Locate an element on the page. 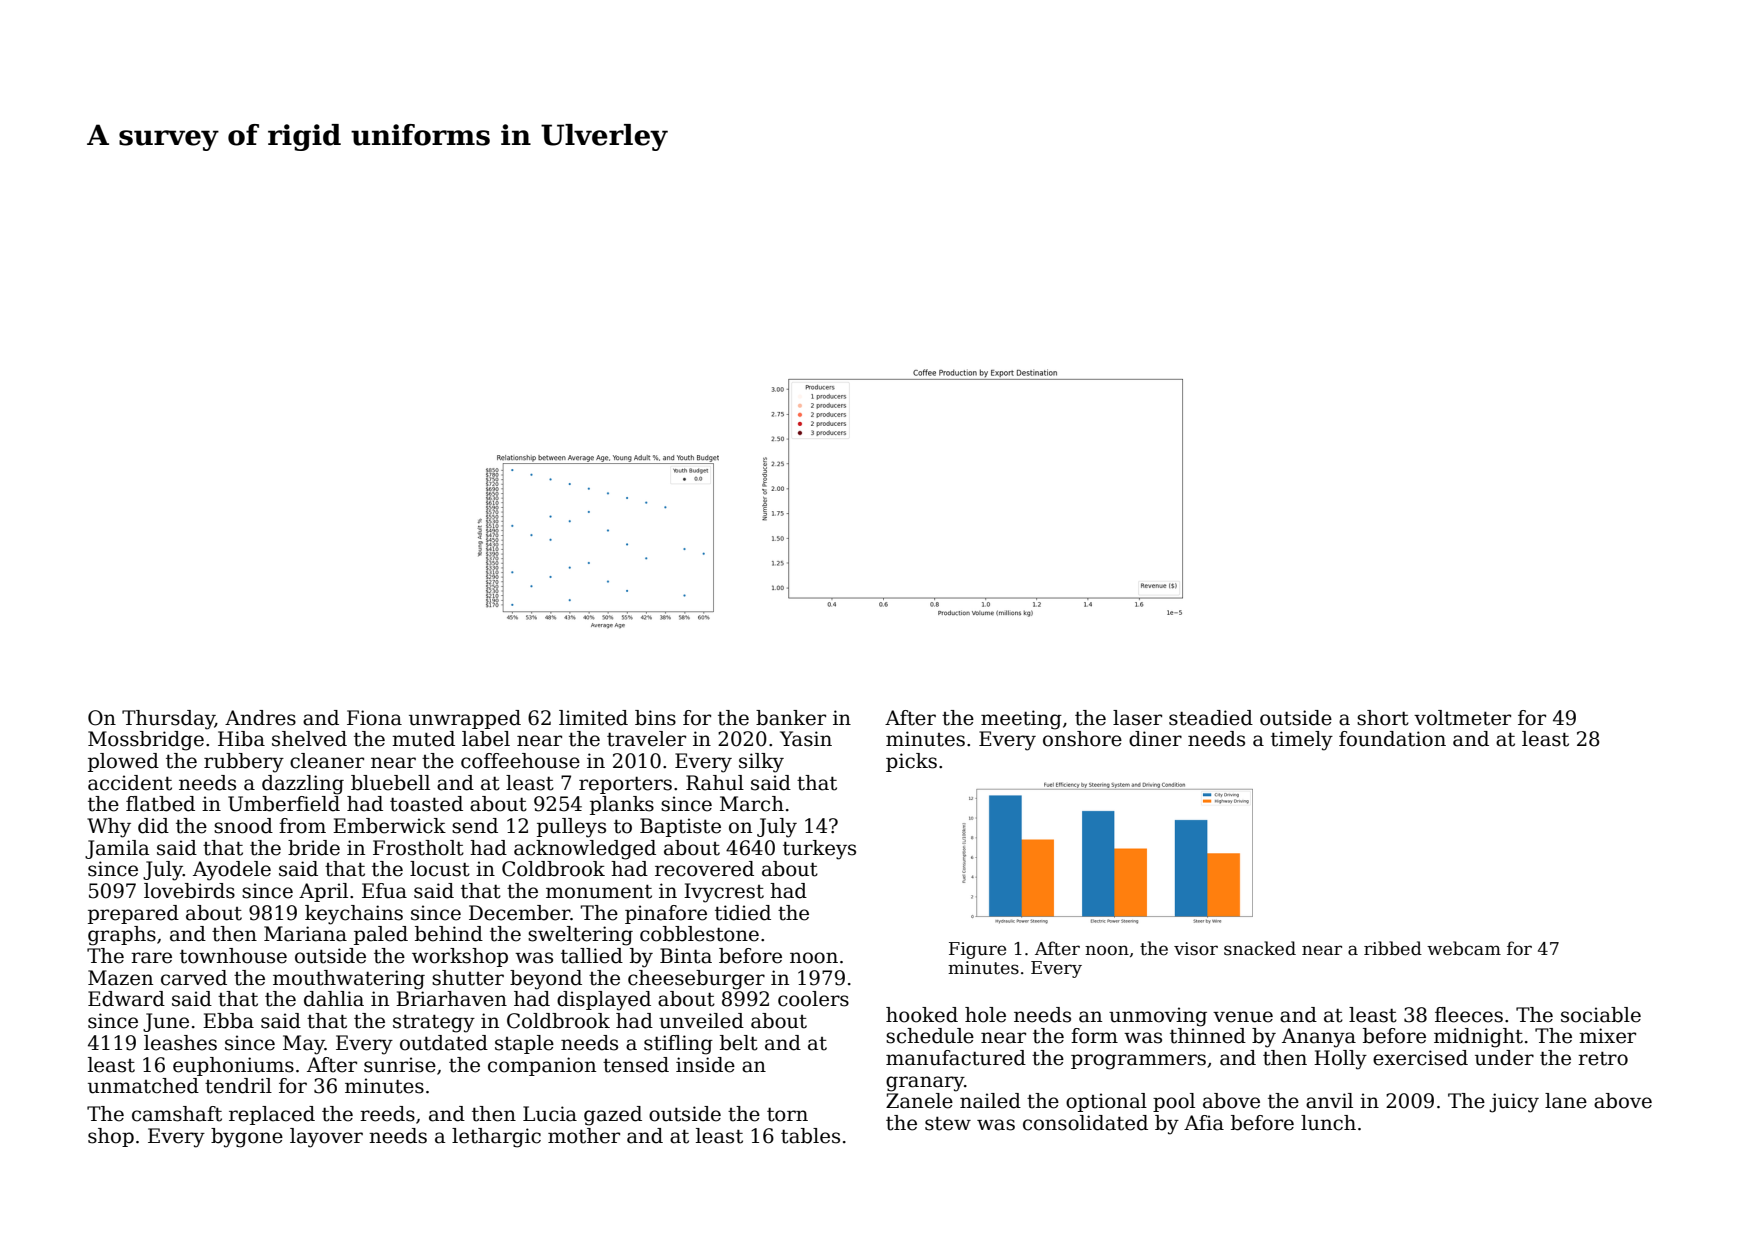  foundation is located at coordinates (1392, 739).
